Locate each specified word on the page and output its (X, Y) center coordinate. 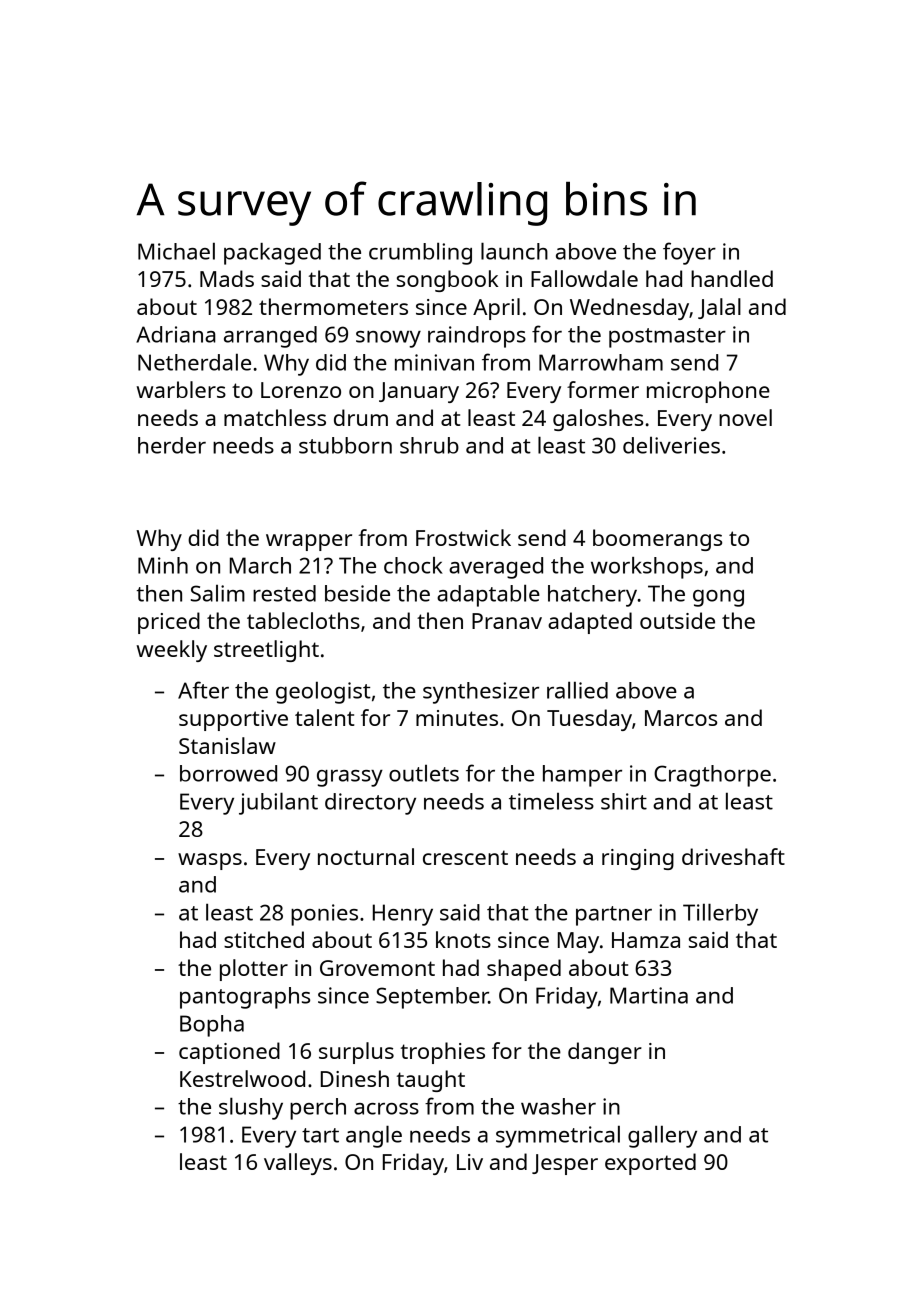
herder (172, 445)
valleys (298, 1164)
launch (514, 251)
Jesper (565, 1164)
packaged (272, 254)
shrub (429, 445)
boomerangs (657, 540)
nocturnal (366, 856)
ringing (638, 859)
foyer (689, 253)
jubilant (278, 803)
